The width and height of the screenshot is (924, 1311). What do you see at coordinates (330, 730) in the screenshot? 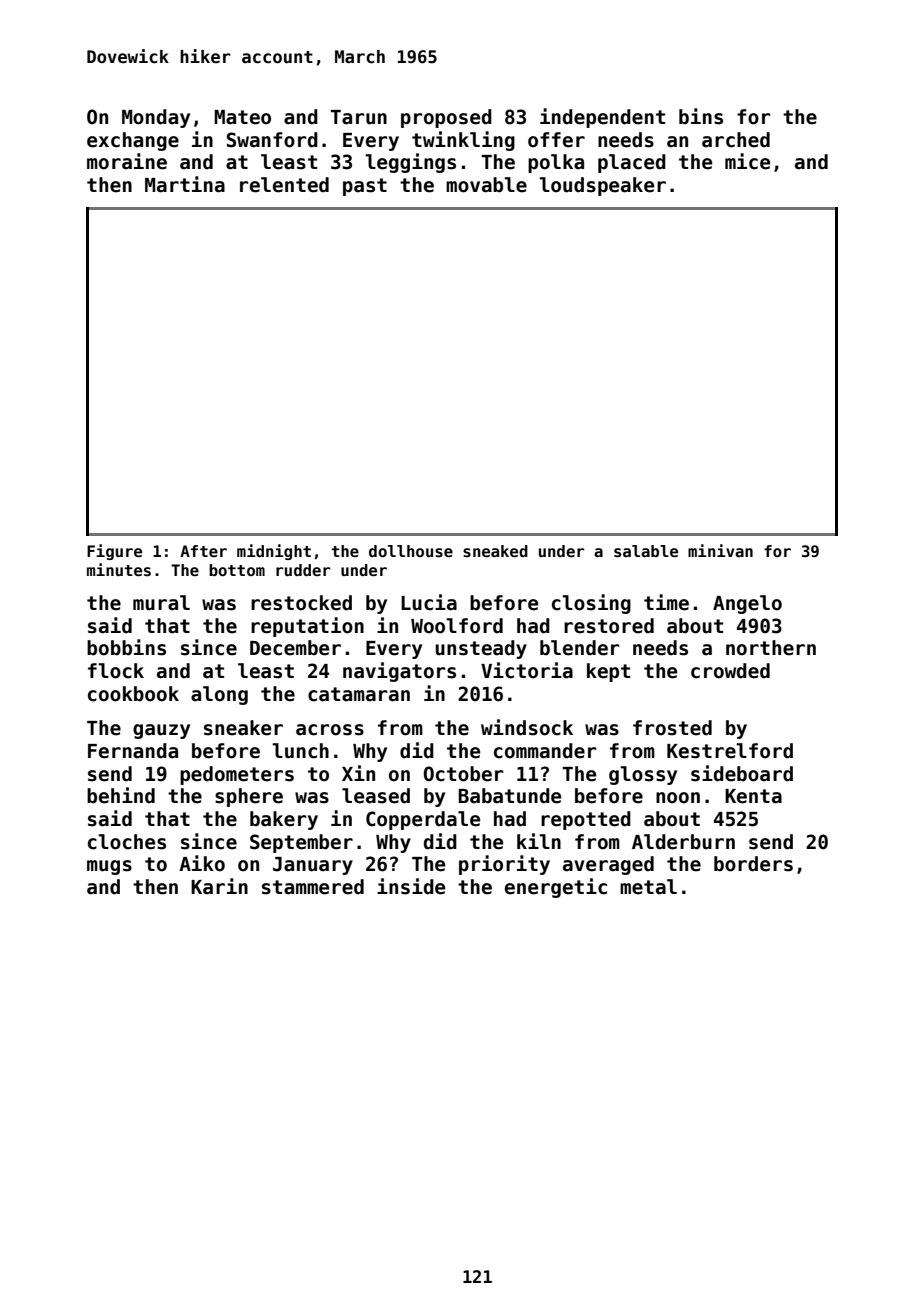
I see `across` at bounding box center [330, 730].
